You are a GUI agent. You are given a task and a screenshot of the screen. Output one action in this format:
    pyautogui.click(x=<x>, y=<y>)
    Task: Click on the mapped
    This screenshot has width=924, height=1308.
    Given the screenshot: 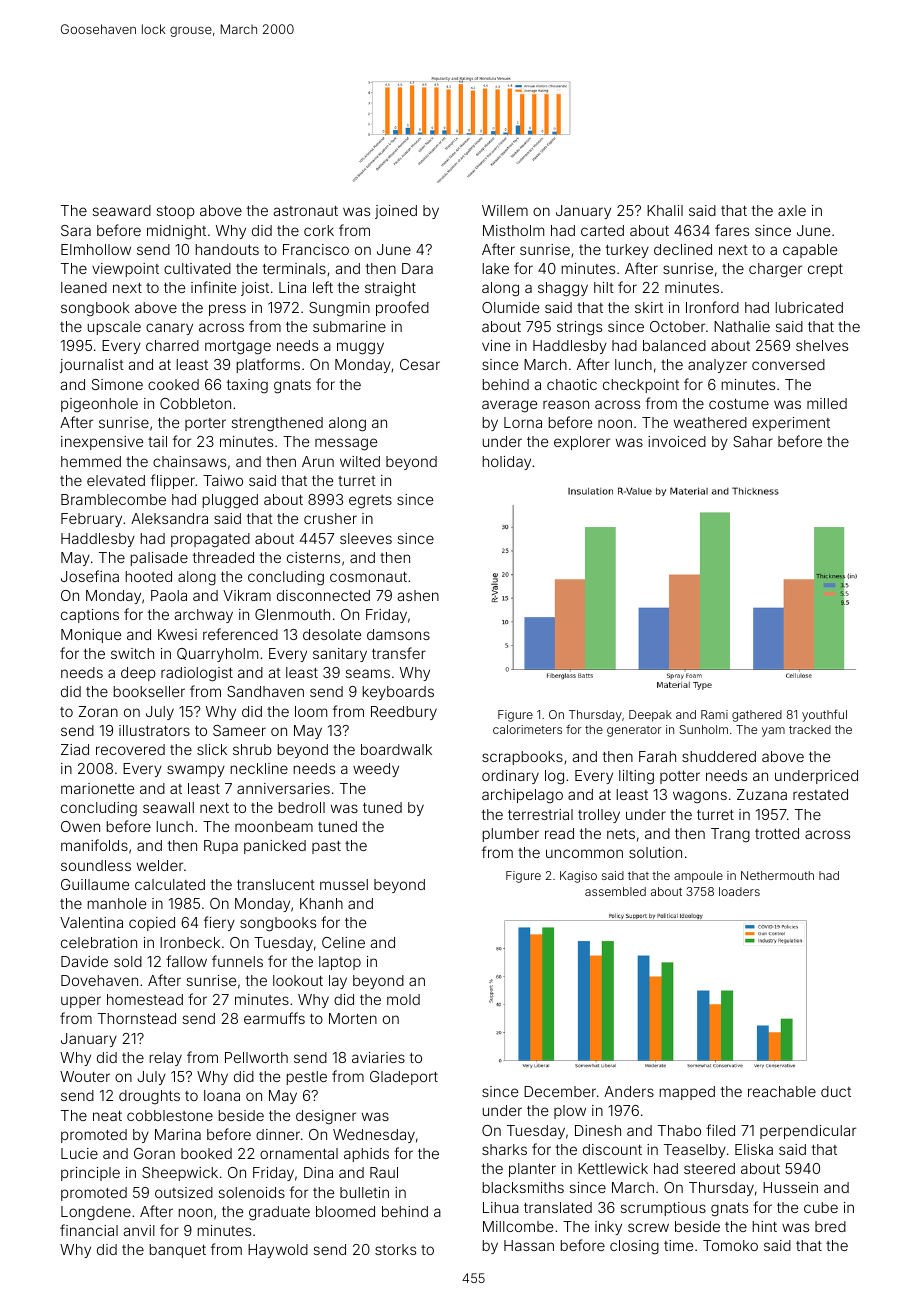 What is the action you would take?
    pyautogui.click(x=687, y=1093)
